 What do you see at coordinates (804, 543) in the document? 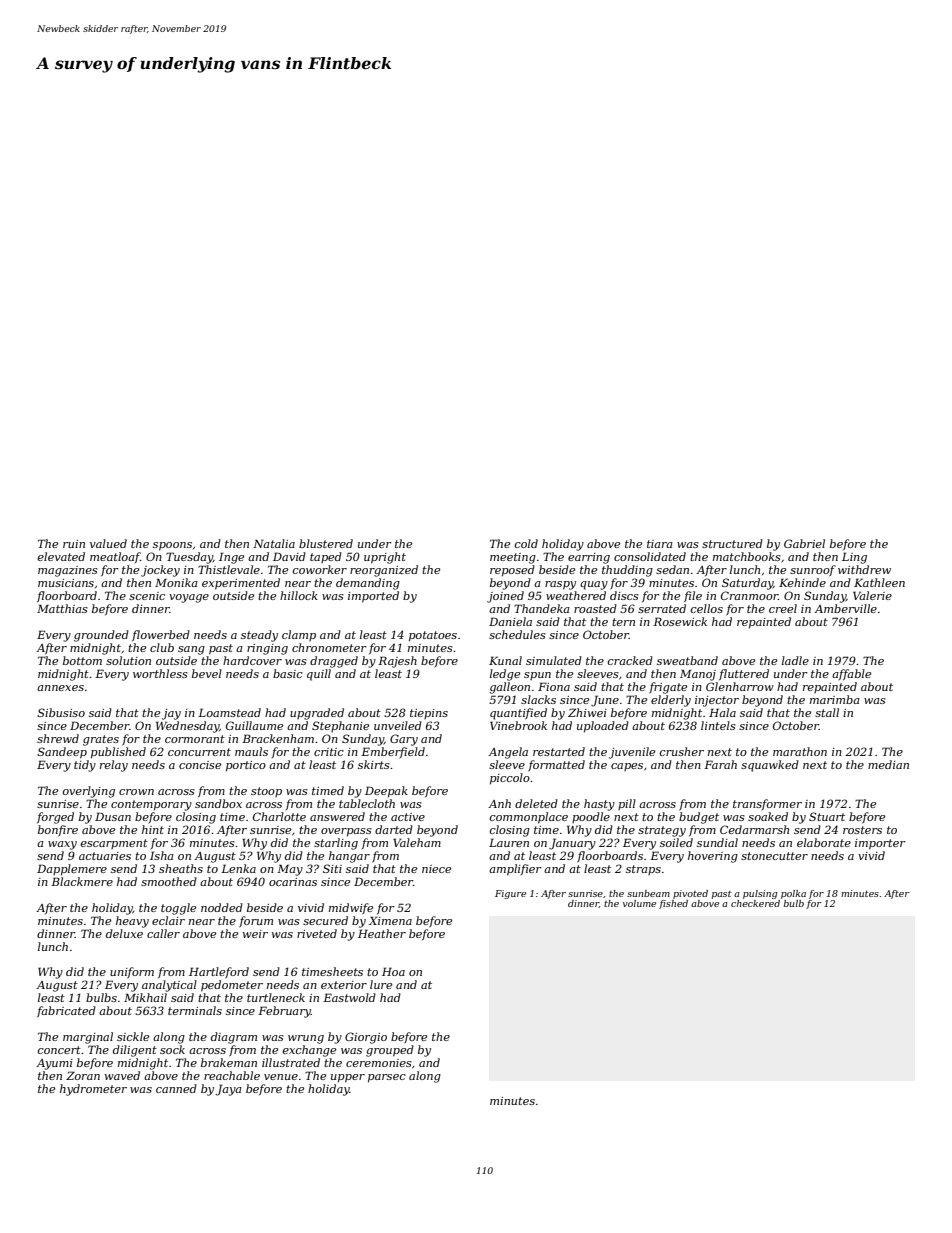
I see `Gabriel` at bounding box center [804, 543].
